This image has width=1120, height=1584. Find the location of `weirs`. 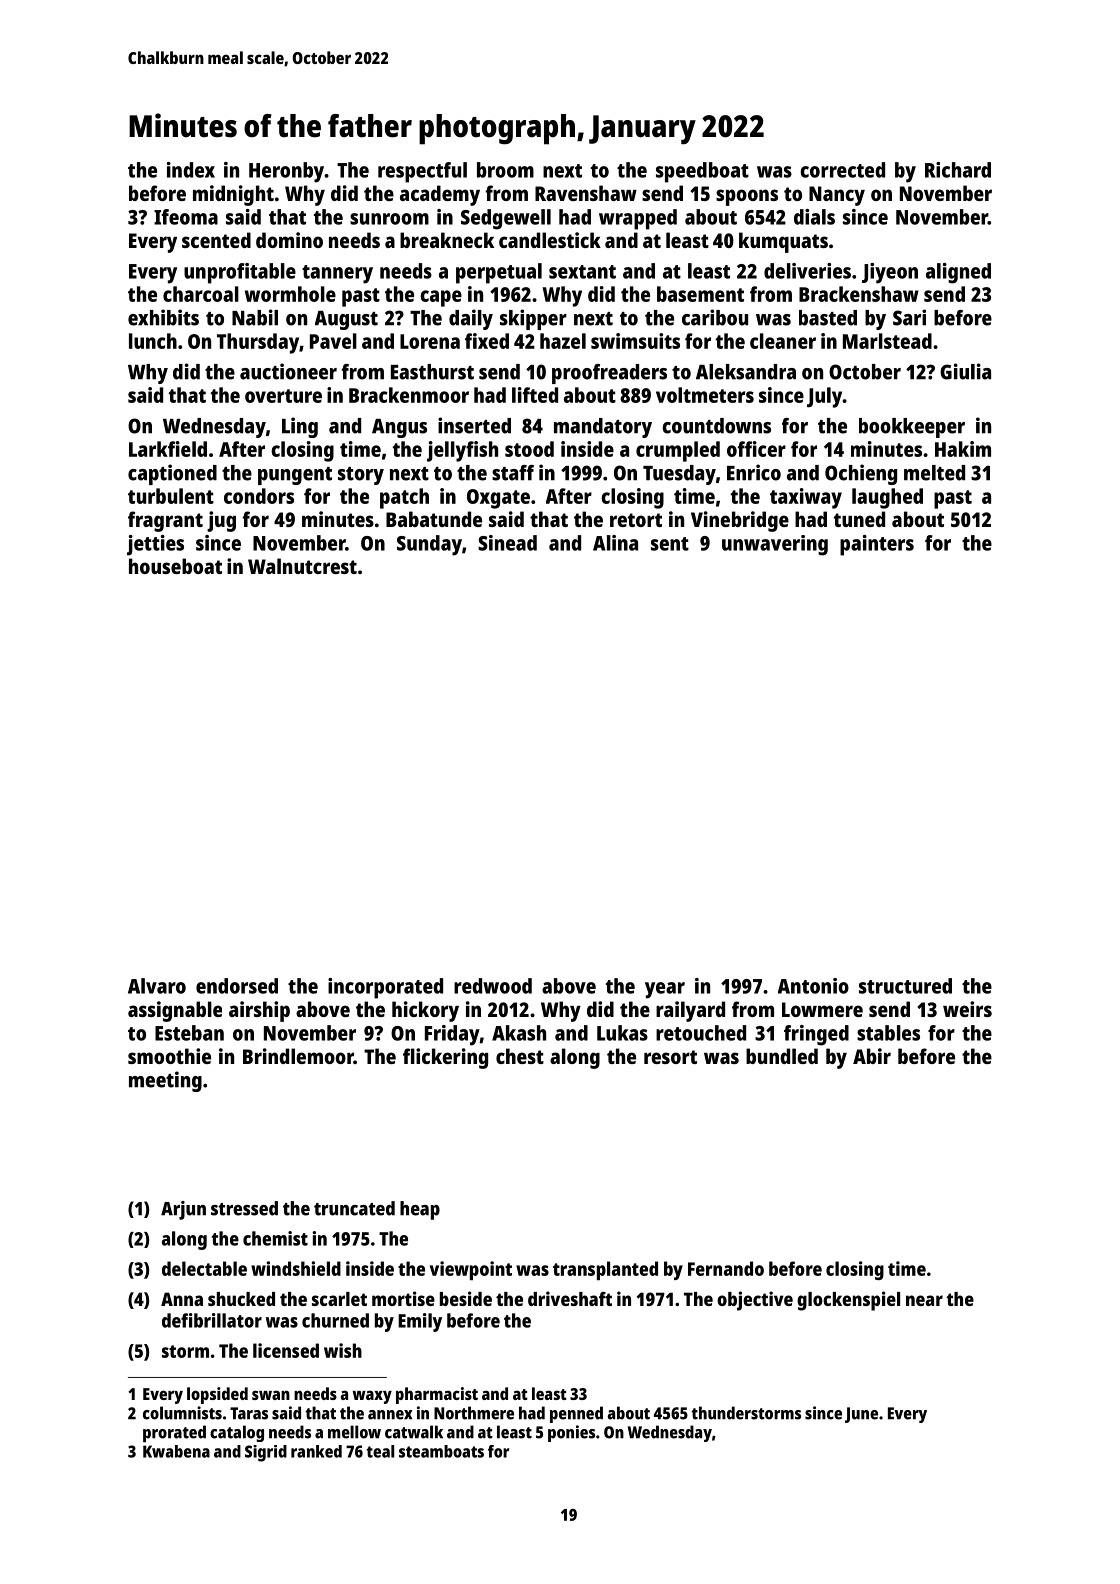

weirs is located at coordinates (967, 1009).
